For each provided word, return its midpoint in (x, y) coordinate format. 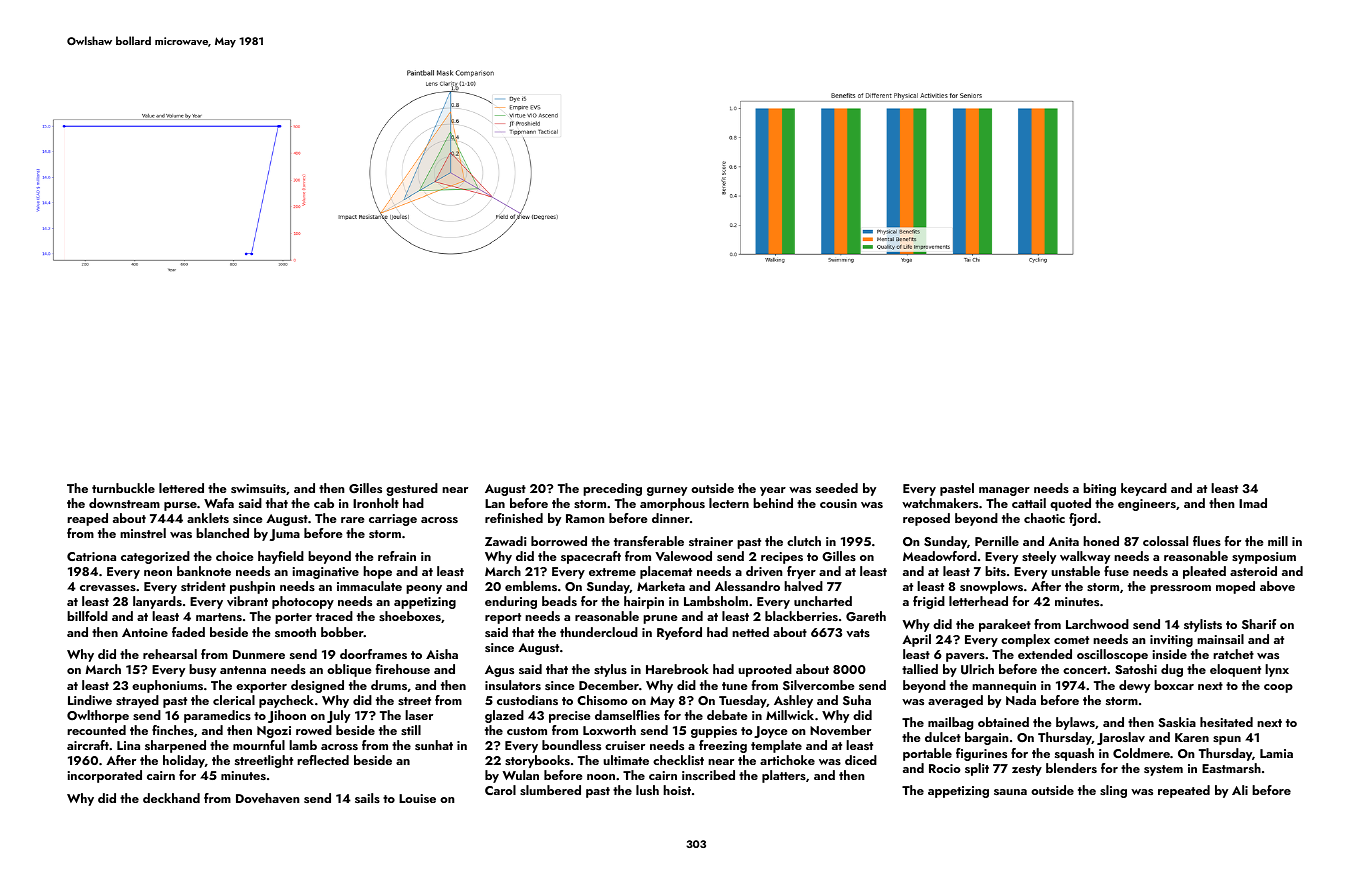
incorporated (105, 776)
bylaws (1075, 723)
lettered (181, 488)
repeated (1184, 791)
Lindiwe (90, 700)
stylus (610, 670)
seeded (837, 488)
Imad (1253, 503)
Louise (417, 798)
